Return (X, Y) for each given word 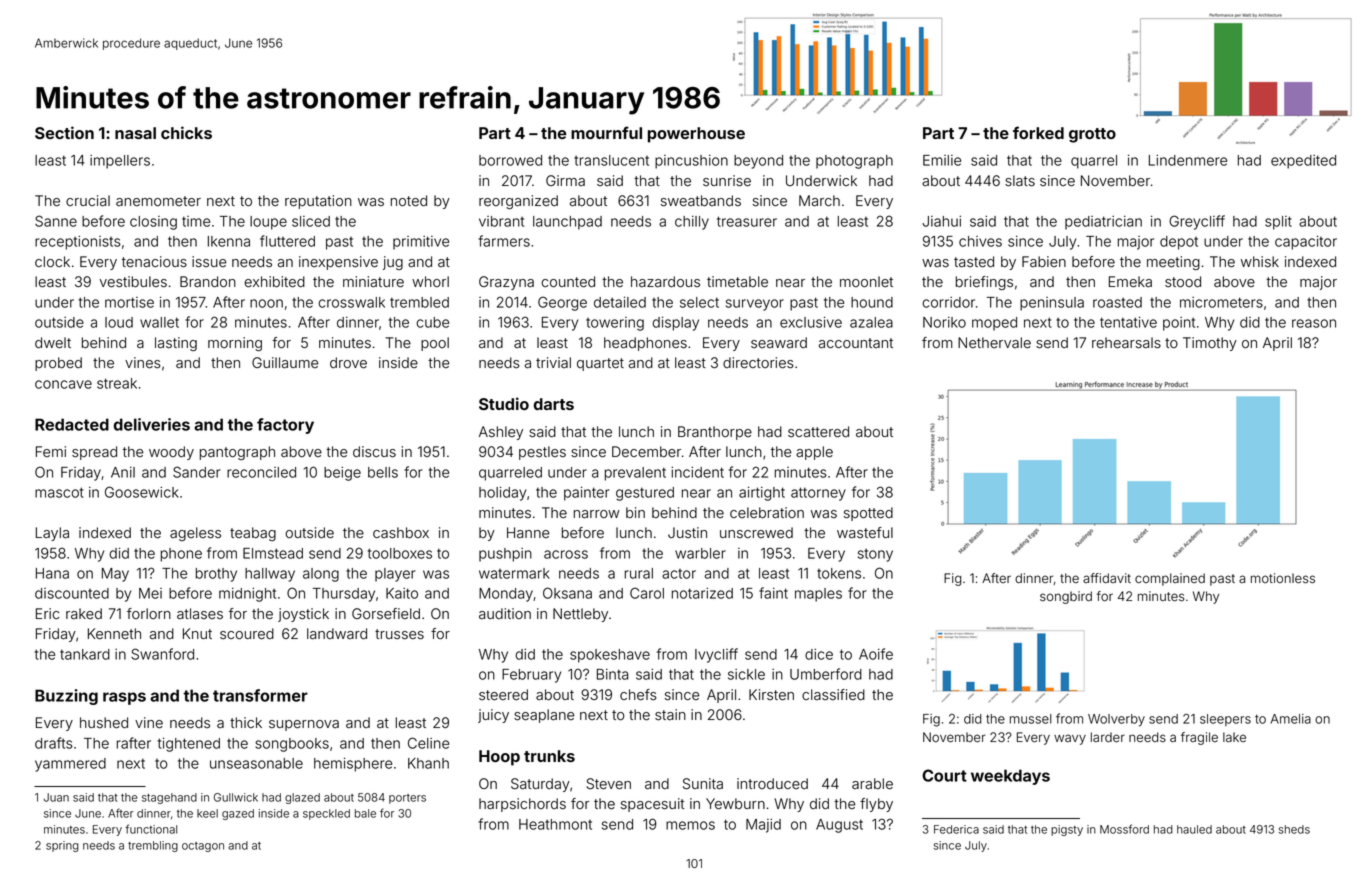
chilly (692, 223)
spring (62, 846)
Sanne (56, 221)
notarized (702, 593)
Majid (763, 826)
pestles (542, 453)
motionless (1283, 578)
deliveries (152, 424)
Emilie (942, 160)
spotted (868, 514)
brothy (216, 575)
